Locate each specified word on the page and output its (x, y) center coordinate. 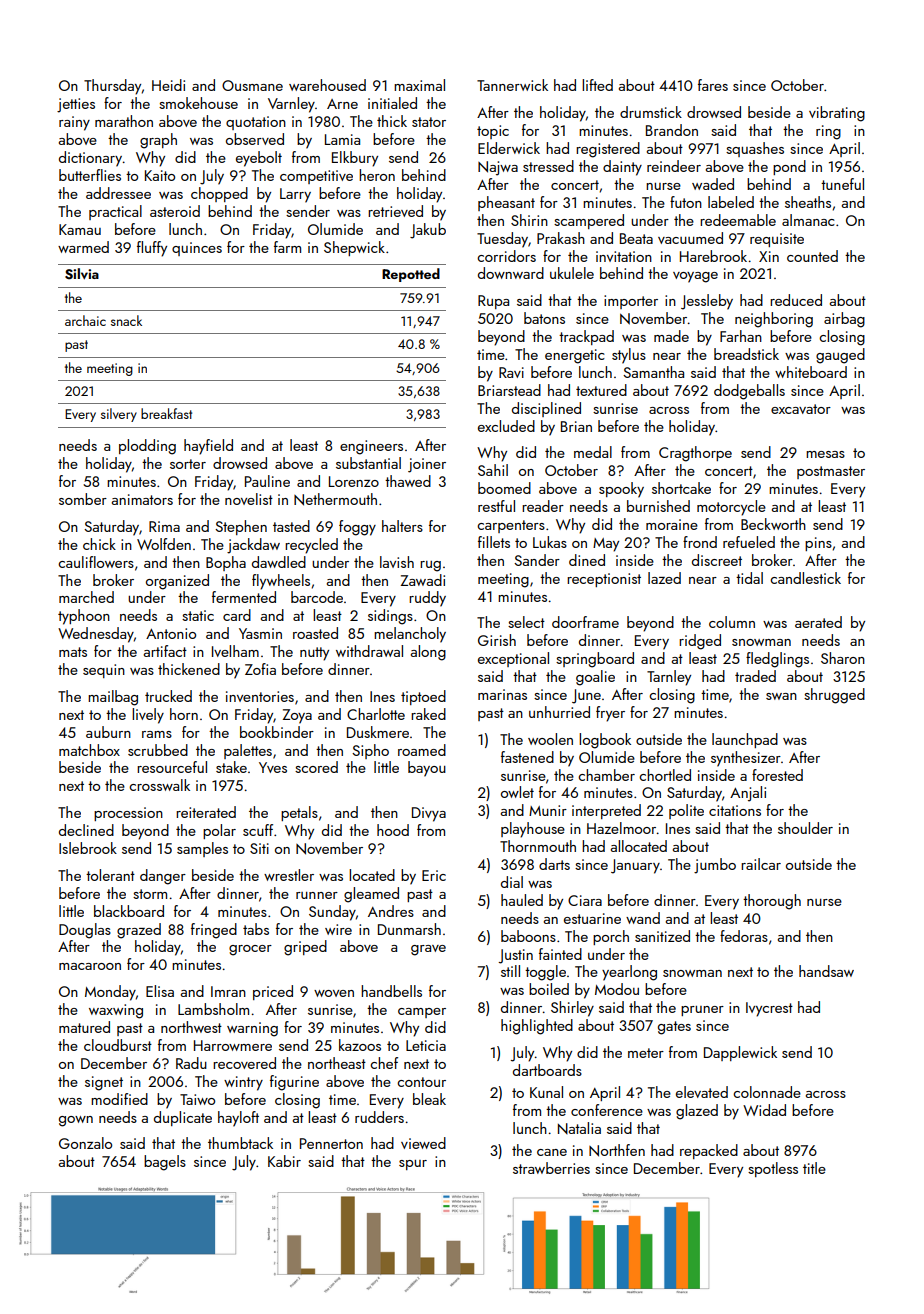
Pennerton (331, 1143)
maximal (419, 85)
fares (713, 85)
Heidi (168, 85)
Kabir (284, 1161)
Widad (764, 1110)
